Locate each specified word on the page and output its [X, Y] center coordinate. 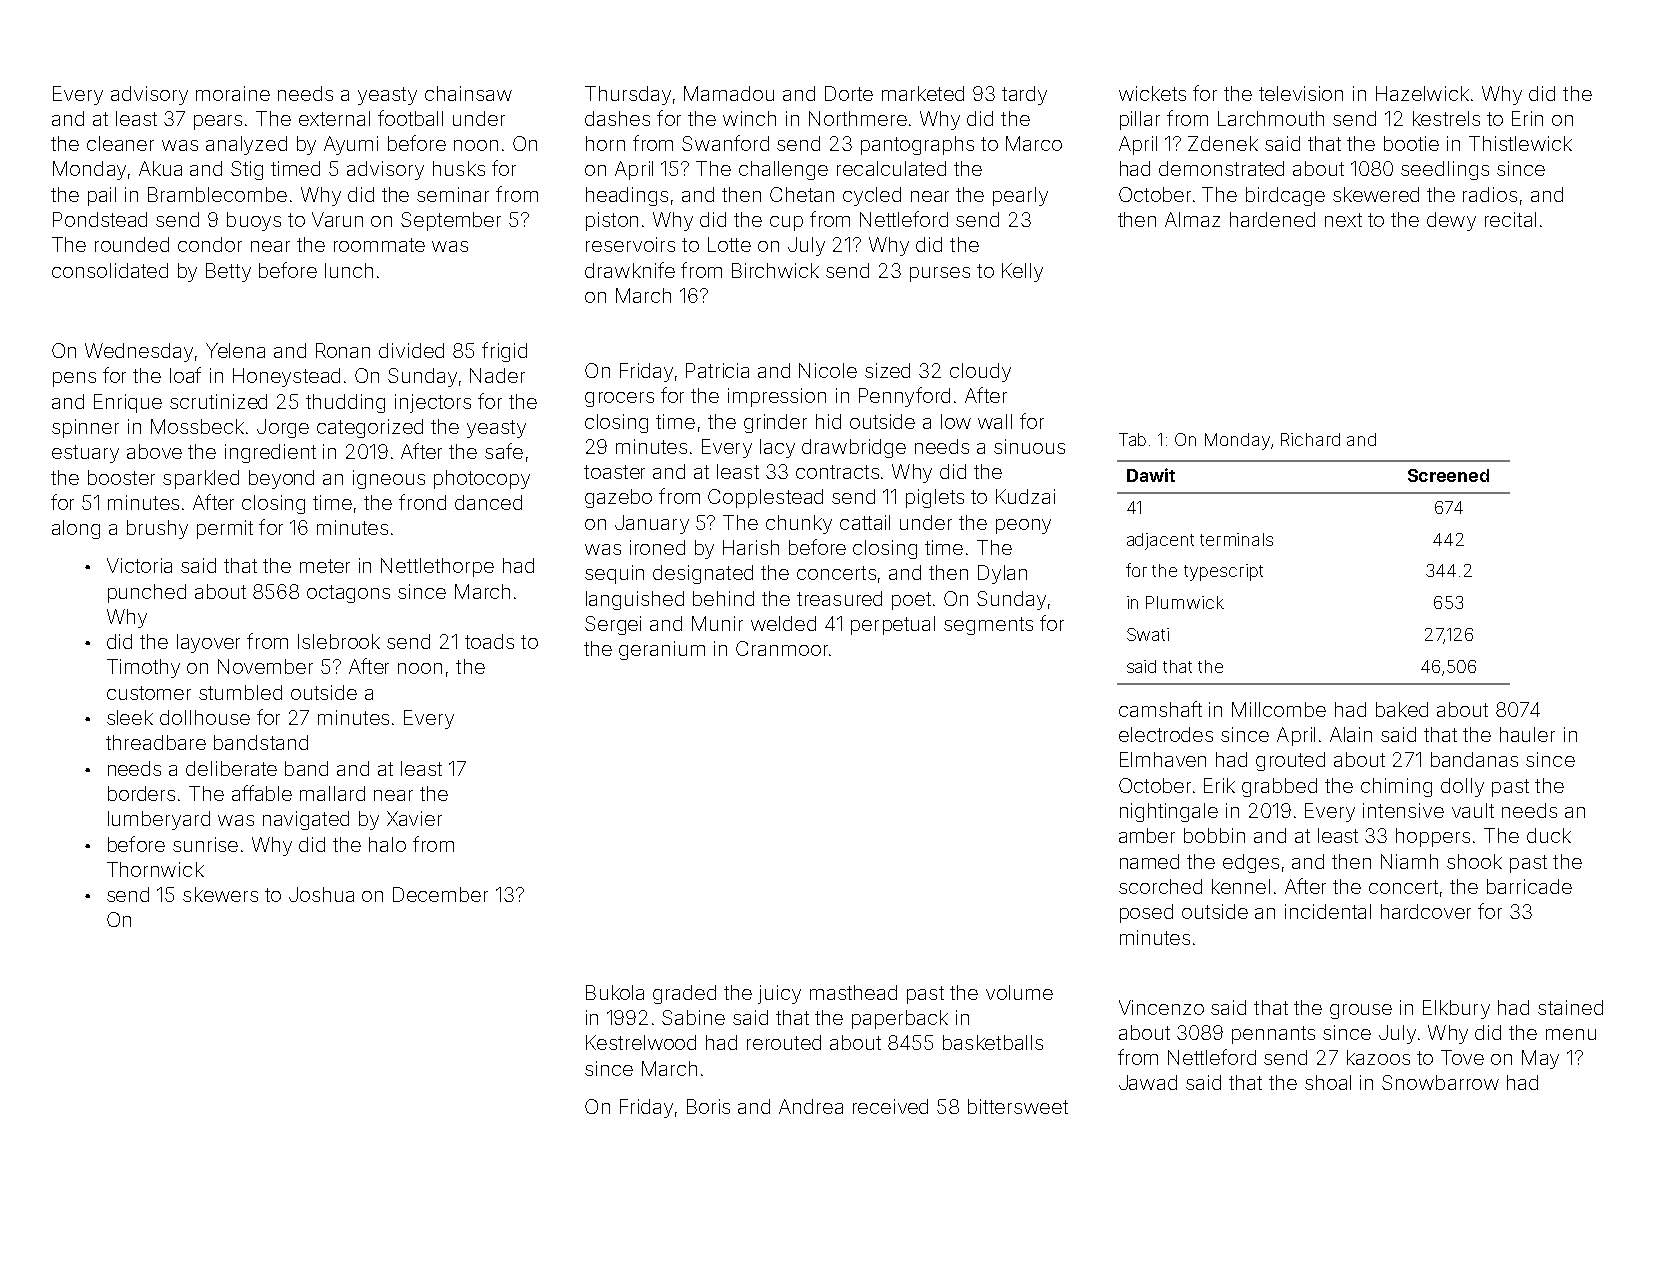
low [956, 421]
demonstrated [1221, 168]
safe [504, 451]
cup [786, 223]
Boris [708, 1106]
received [890, 1106]
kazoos [1378, 1057]
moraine [233, 93]
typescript [1223, 572]
